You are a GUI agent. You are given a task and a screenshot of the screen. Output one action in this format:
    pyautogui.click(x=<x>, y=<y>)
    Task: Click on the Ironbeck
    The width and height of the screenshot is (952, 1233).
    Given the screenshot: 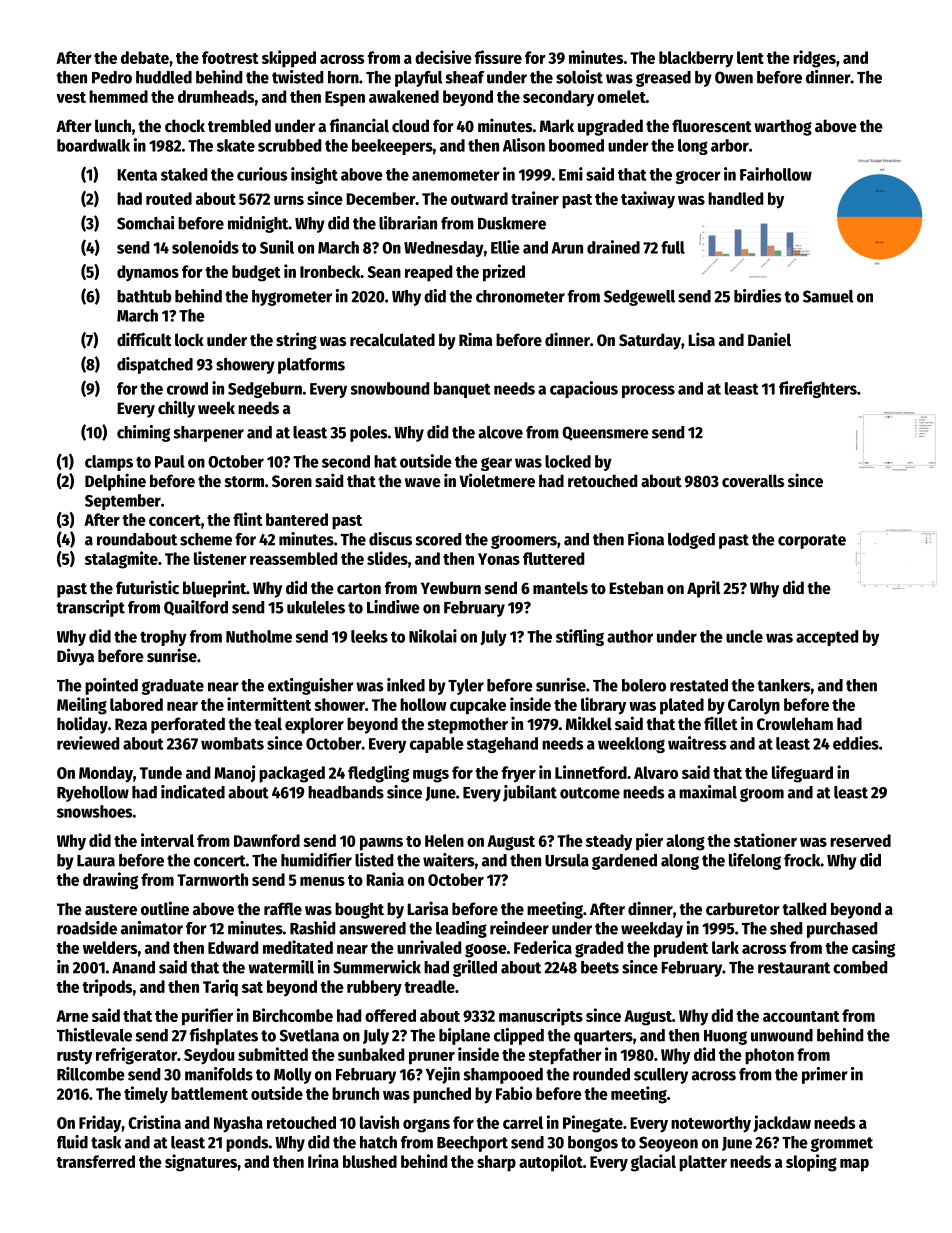 What is the action you would take?
    pyautogui.click(x=330, y=271)
